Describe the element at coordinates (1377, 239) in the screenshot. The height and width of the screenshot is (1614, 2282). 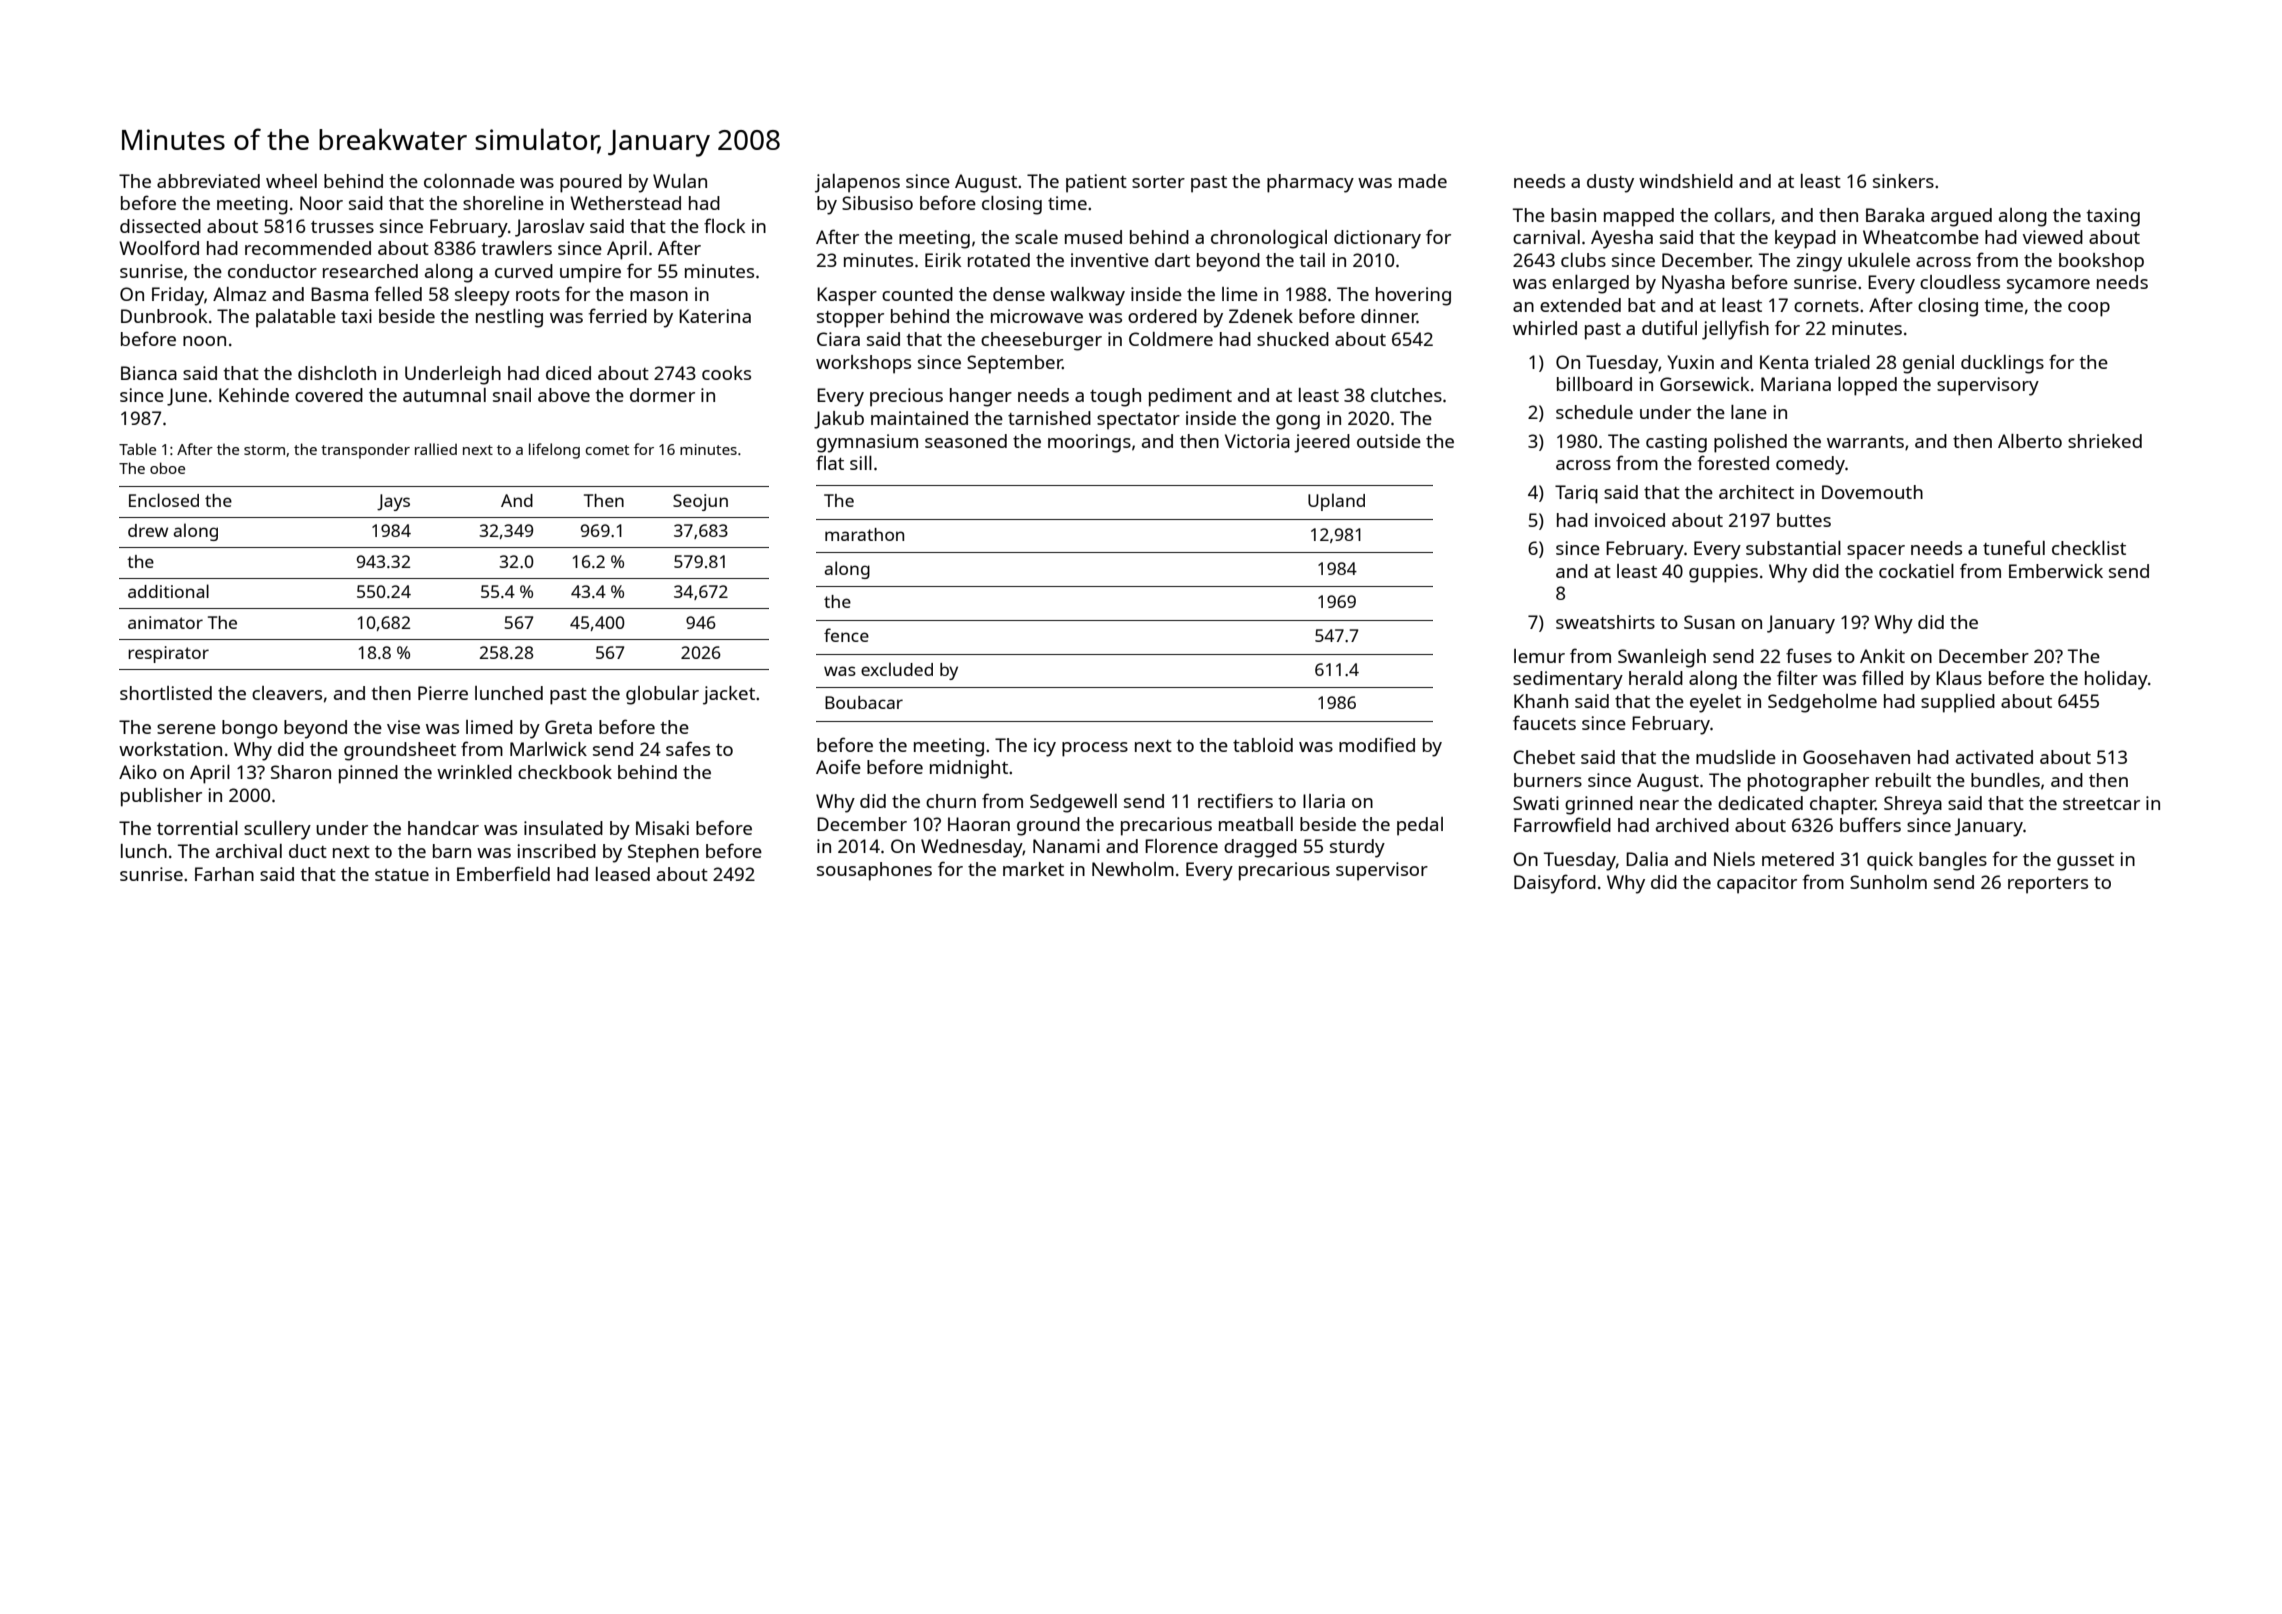
I see `dictionary` at that location.
